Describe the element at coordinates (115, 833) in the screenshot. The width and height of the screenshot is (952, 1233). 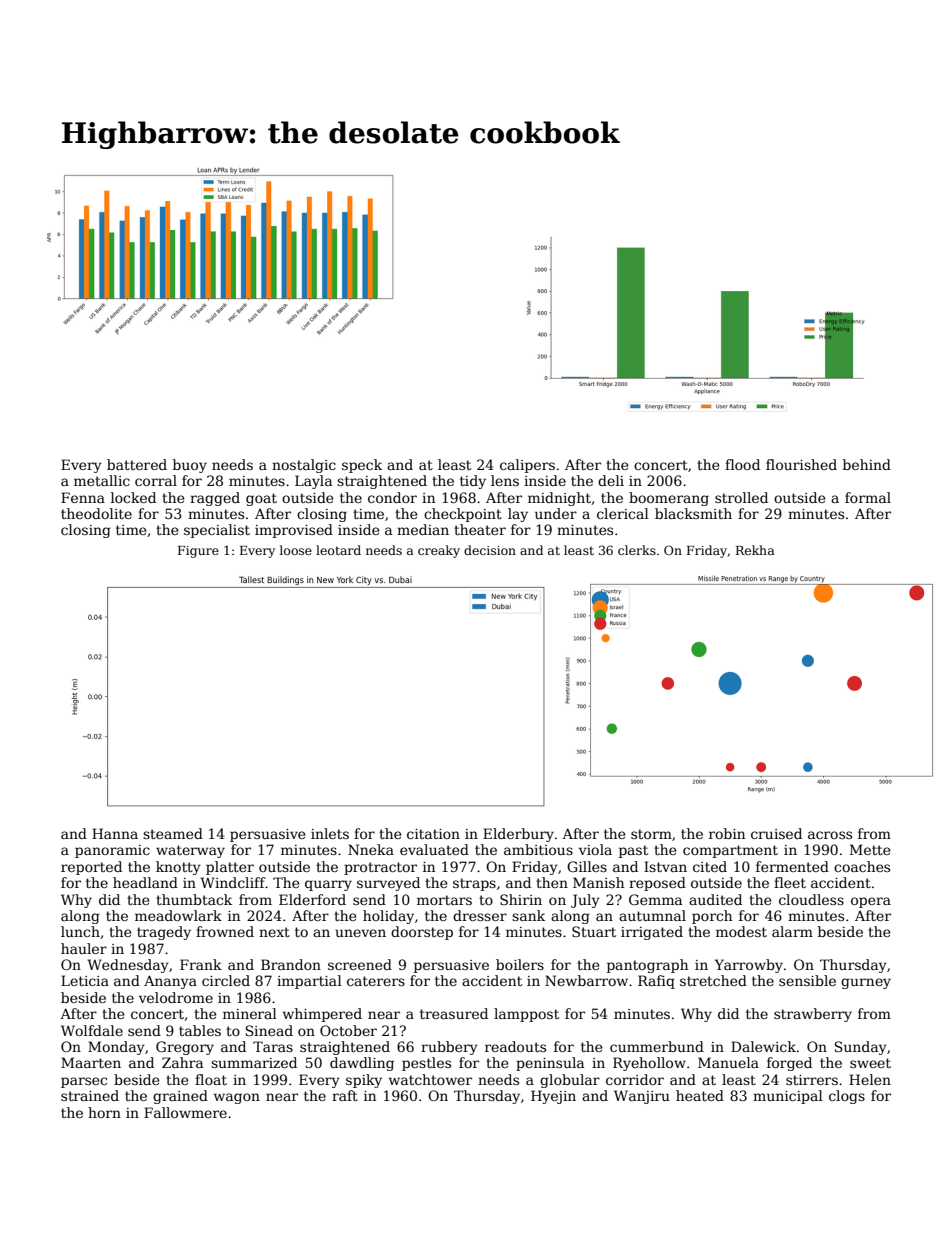
I see `Hanna` at that location.
